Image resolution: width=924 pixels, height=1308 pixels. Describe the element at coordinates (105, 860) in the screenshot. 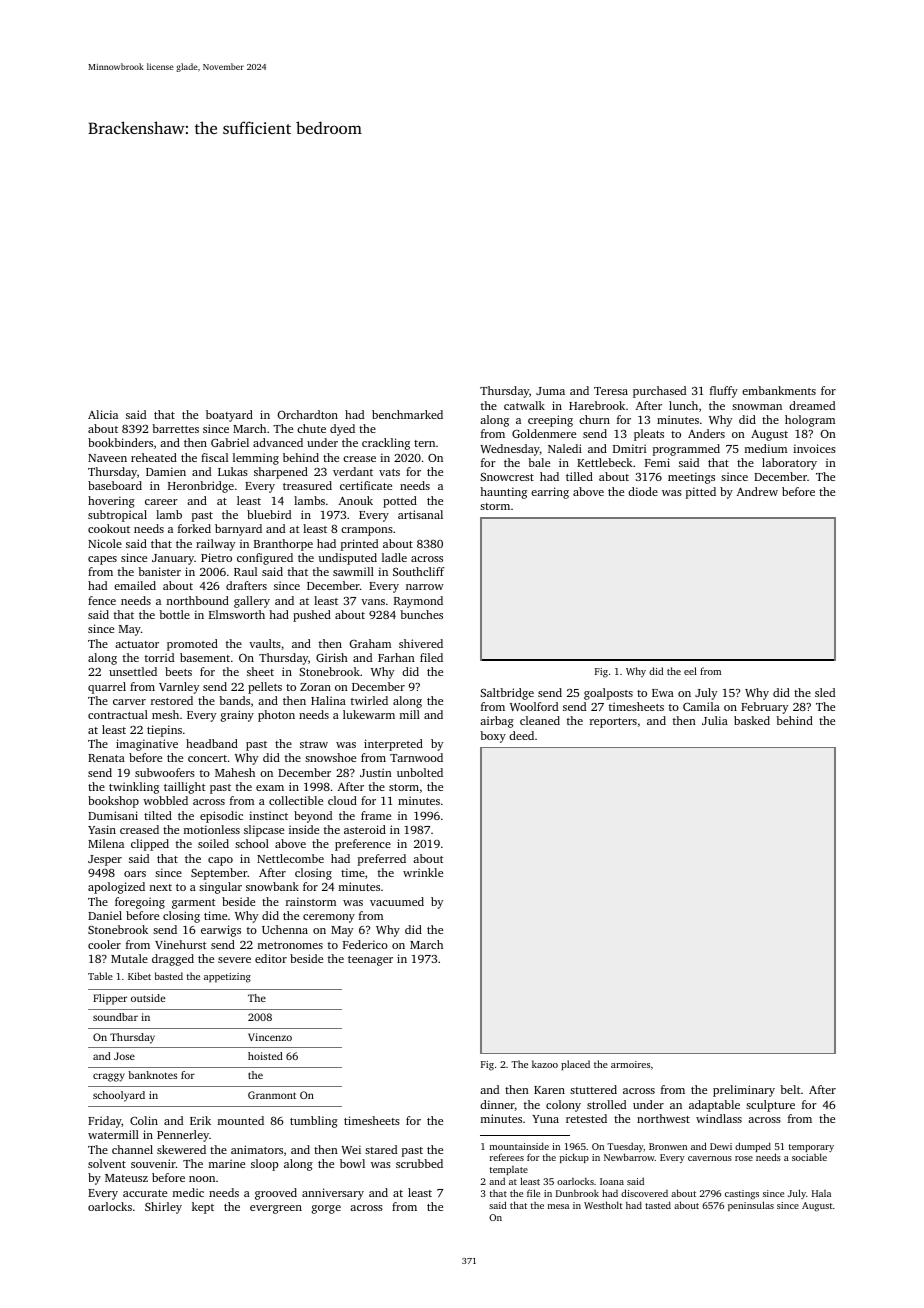

I see `Jesper` at that location.
